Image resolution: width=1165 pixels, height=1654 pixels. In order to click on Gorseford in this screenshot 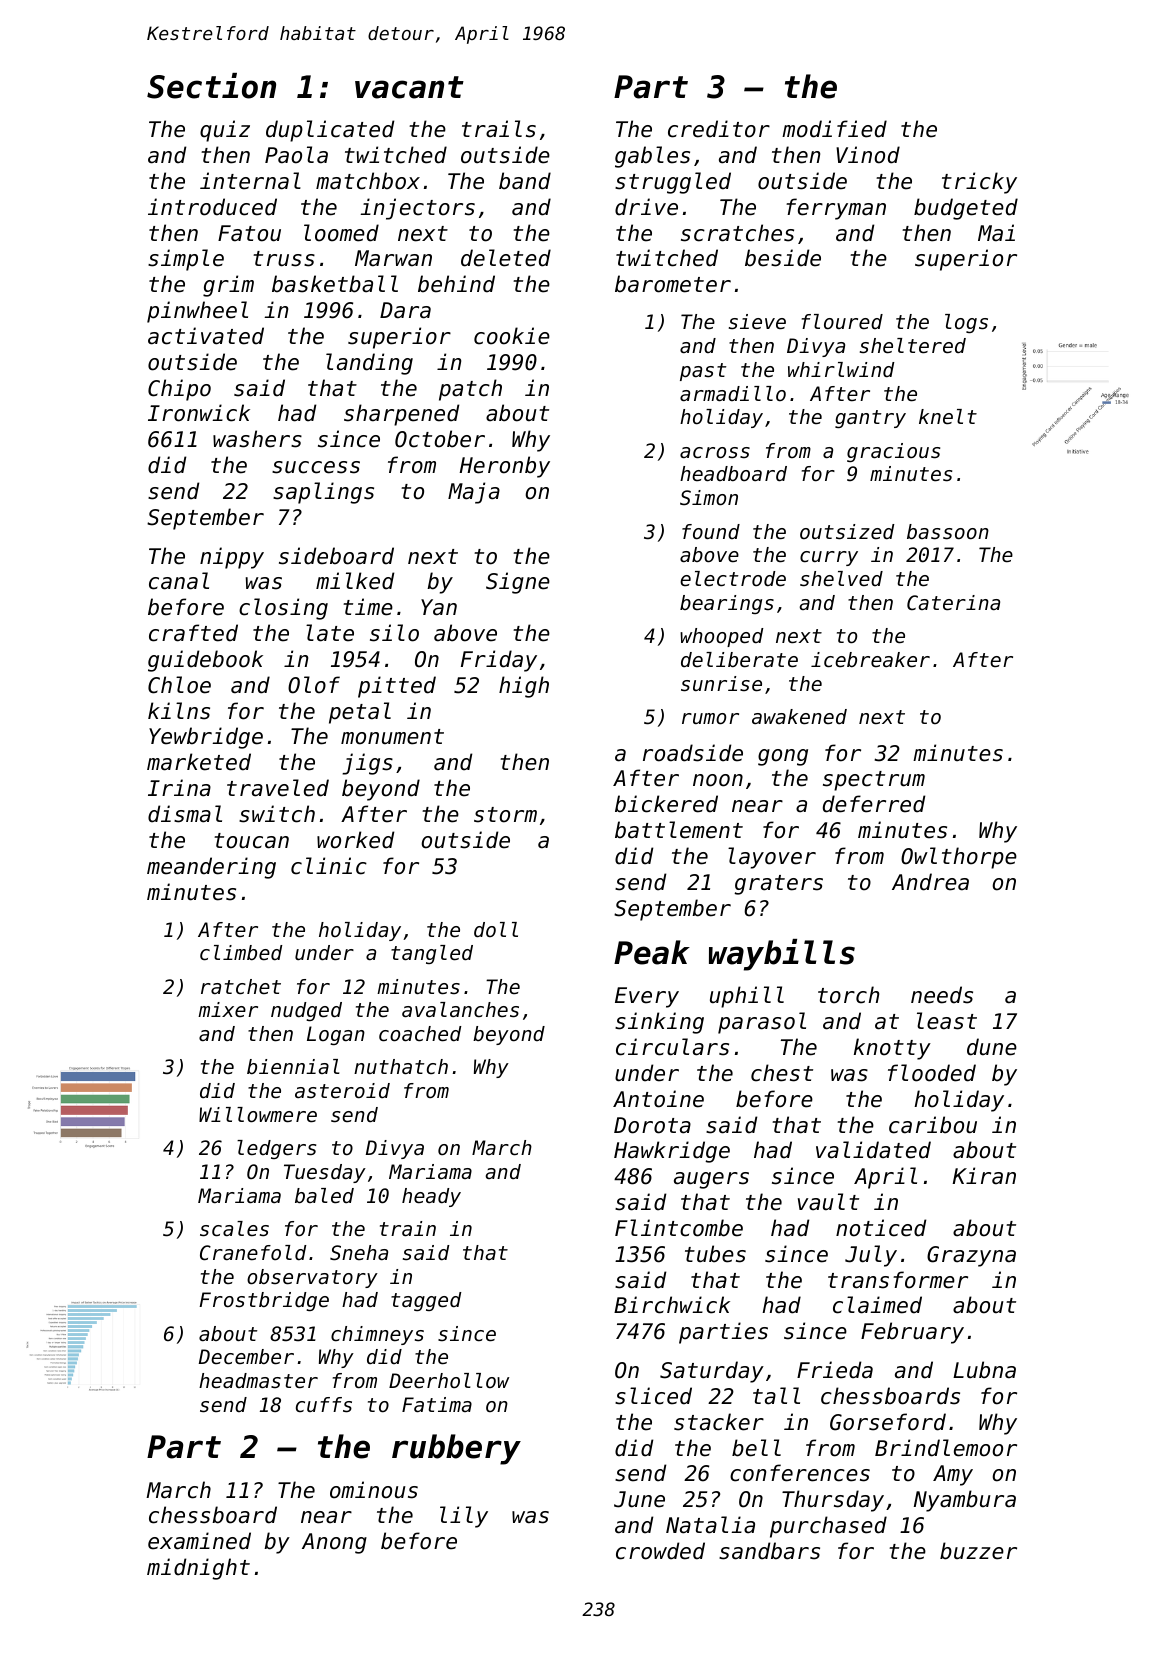, I will do `click(888, 1422)`.
